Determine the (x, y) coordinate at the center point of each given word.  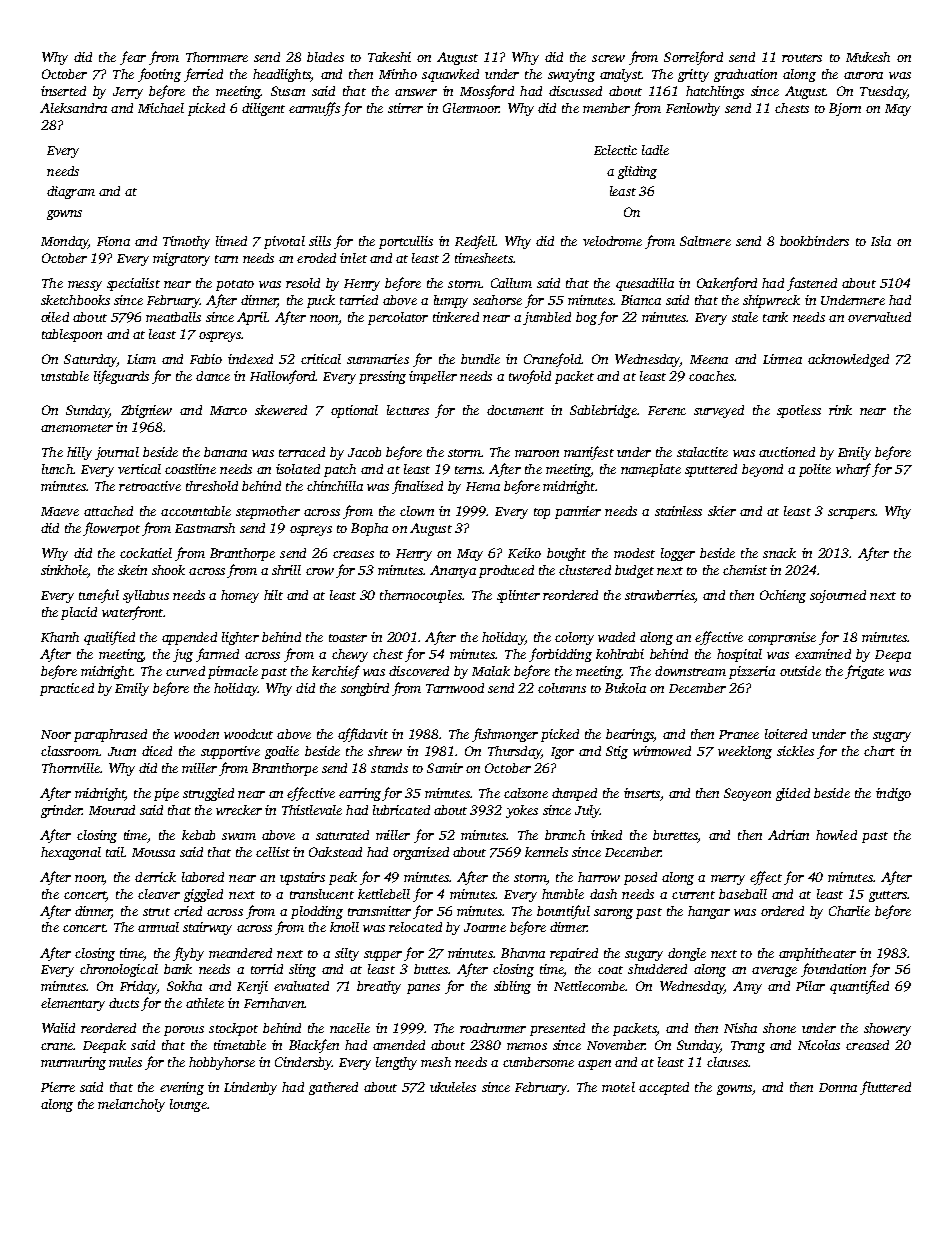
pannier (578, 512)
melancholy (131, 1105)
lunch (57, 469)
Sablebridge (603, 411)
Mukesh (868, 57)
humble (563, 894)
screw (608, 58)
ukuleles (453, 1087)
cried (188, 911)
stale (745, 317)
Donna (838, 1087)
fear (133, 58)
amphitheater (817, 954)
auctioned (787, 452)
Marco (228, 410)
